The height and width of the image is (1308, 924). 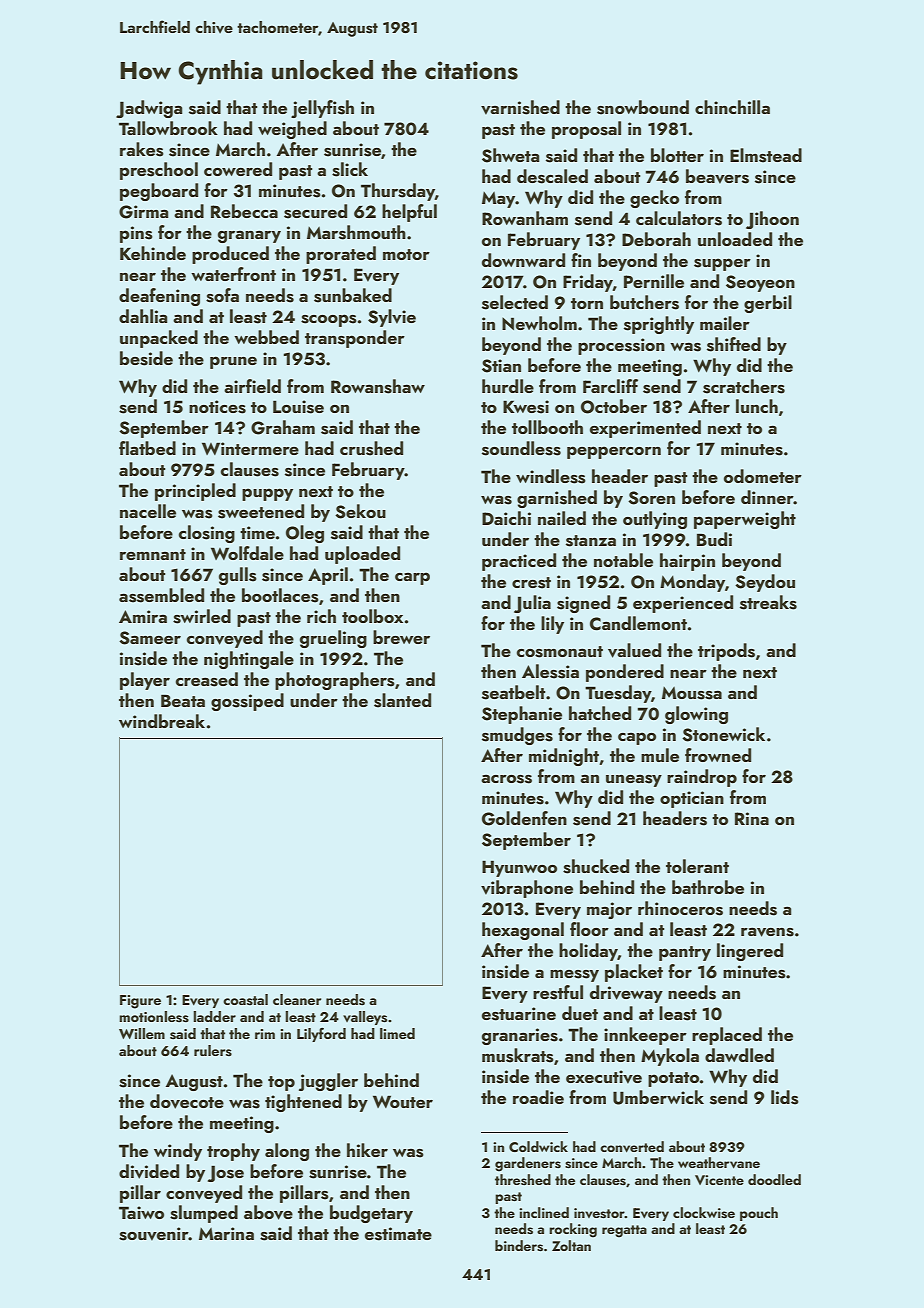 I want to click on tolerant, so click(x=697, y=866).
